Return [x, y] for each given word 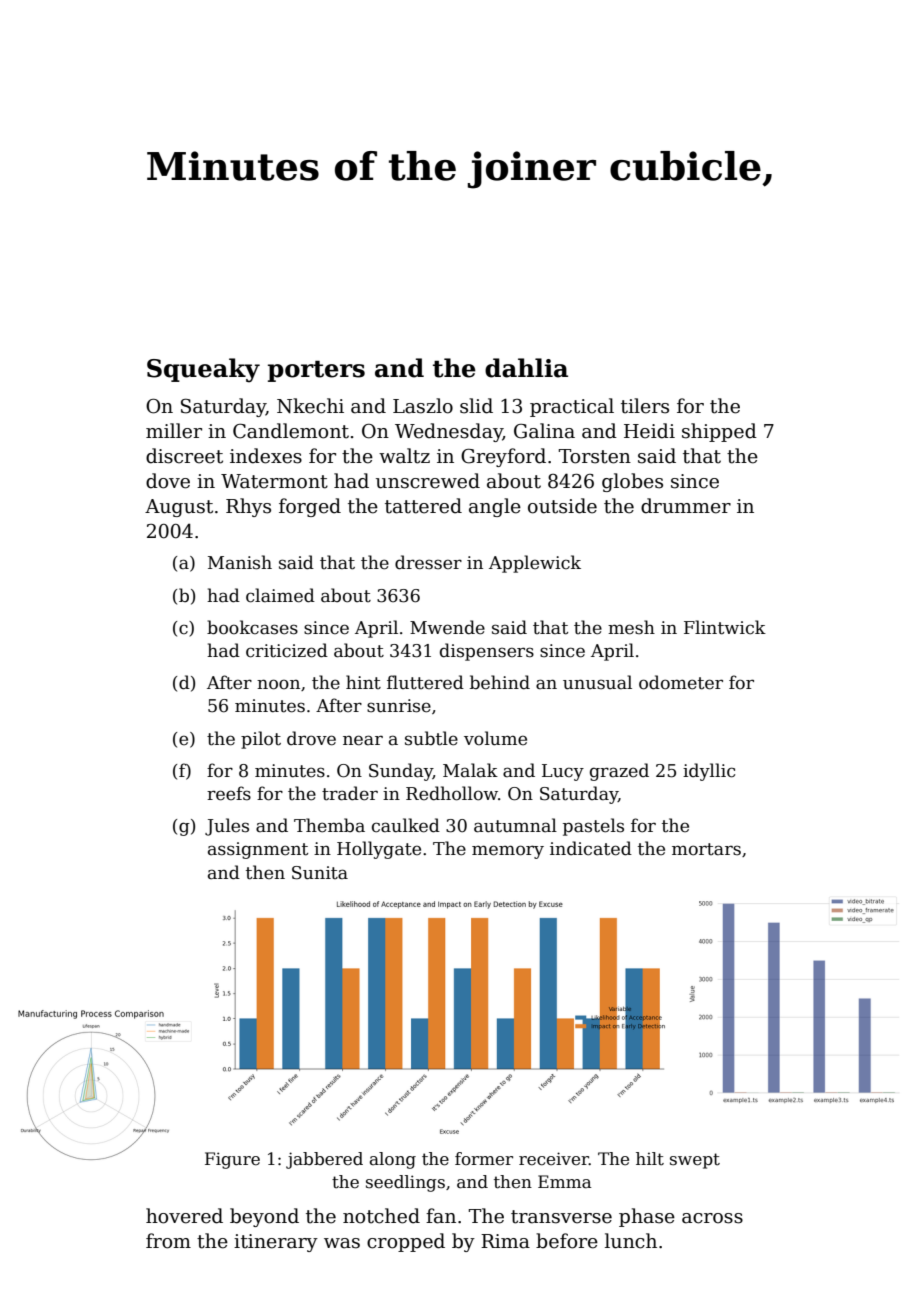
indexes [266, 456]
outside [562, 506]
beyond [264, 1217]
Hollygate [379, 850]
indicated [591, 848]
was [342, 1243]
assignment [258, 850]
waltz [404, 456]
